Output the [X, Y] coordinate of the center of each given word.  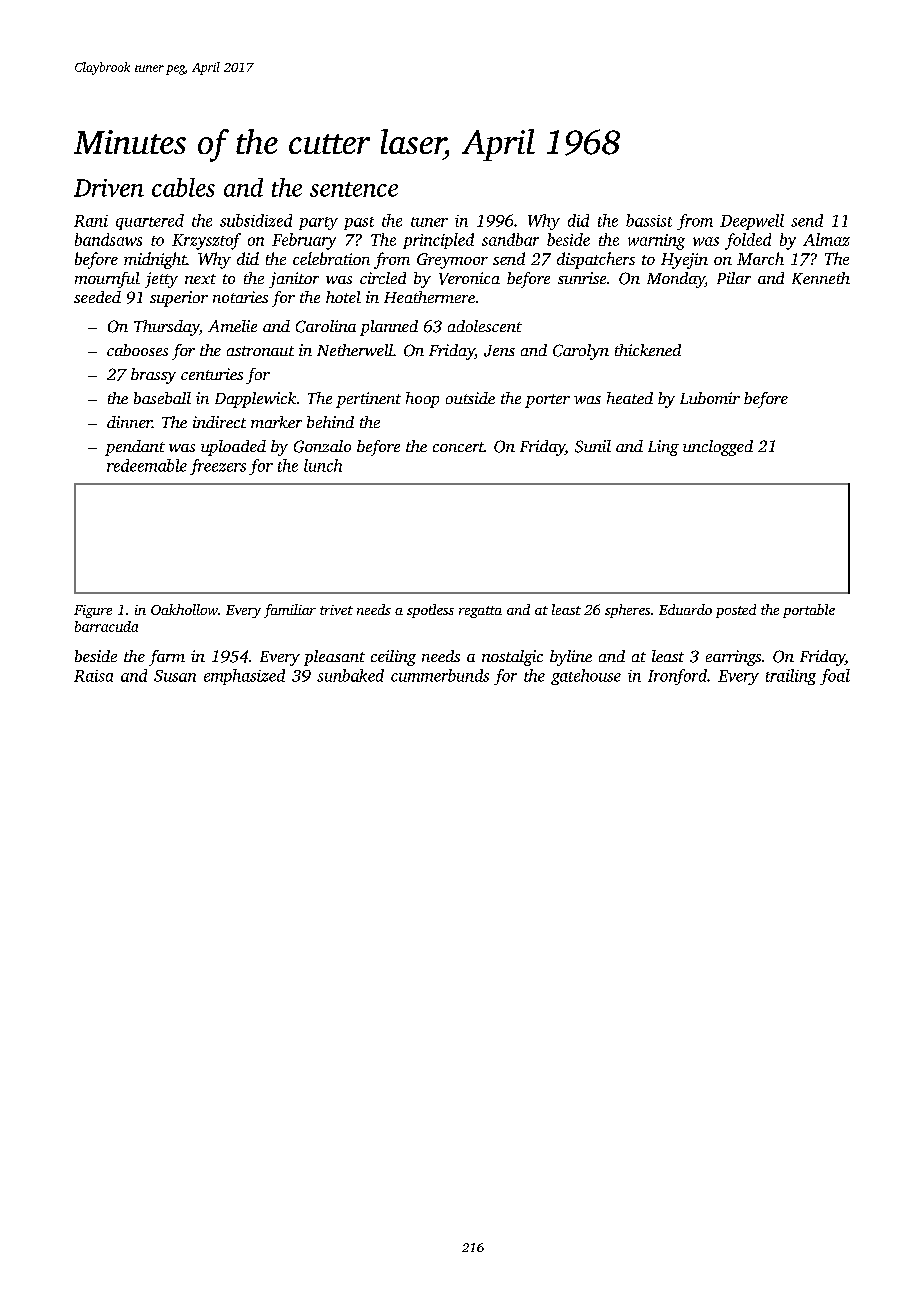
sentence [354, 189]
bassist [649, 220]
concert [458, 447]
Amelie [232, 326]
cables [183, 187]
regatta [480, 612]
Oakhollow [184, 609]
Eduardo [685, 609]
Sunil [593, 446]
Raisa [93, 676]
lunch [323, 465]
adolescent [485, 326]
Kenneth [821, 278]
